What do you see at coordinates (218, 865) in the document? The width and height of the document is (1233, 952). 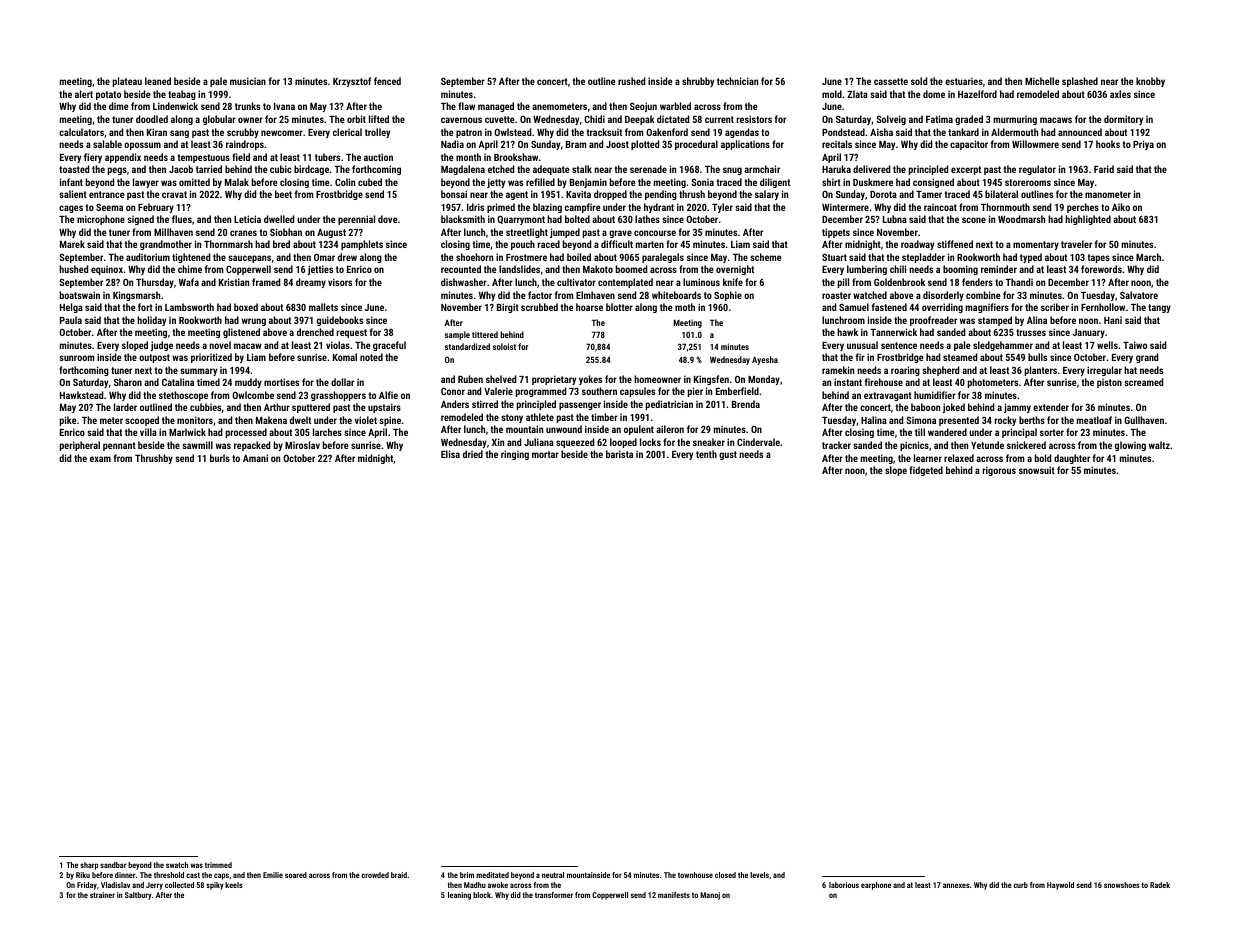 I see `trimmed` at bounding box center [218, 865].
